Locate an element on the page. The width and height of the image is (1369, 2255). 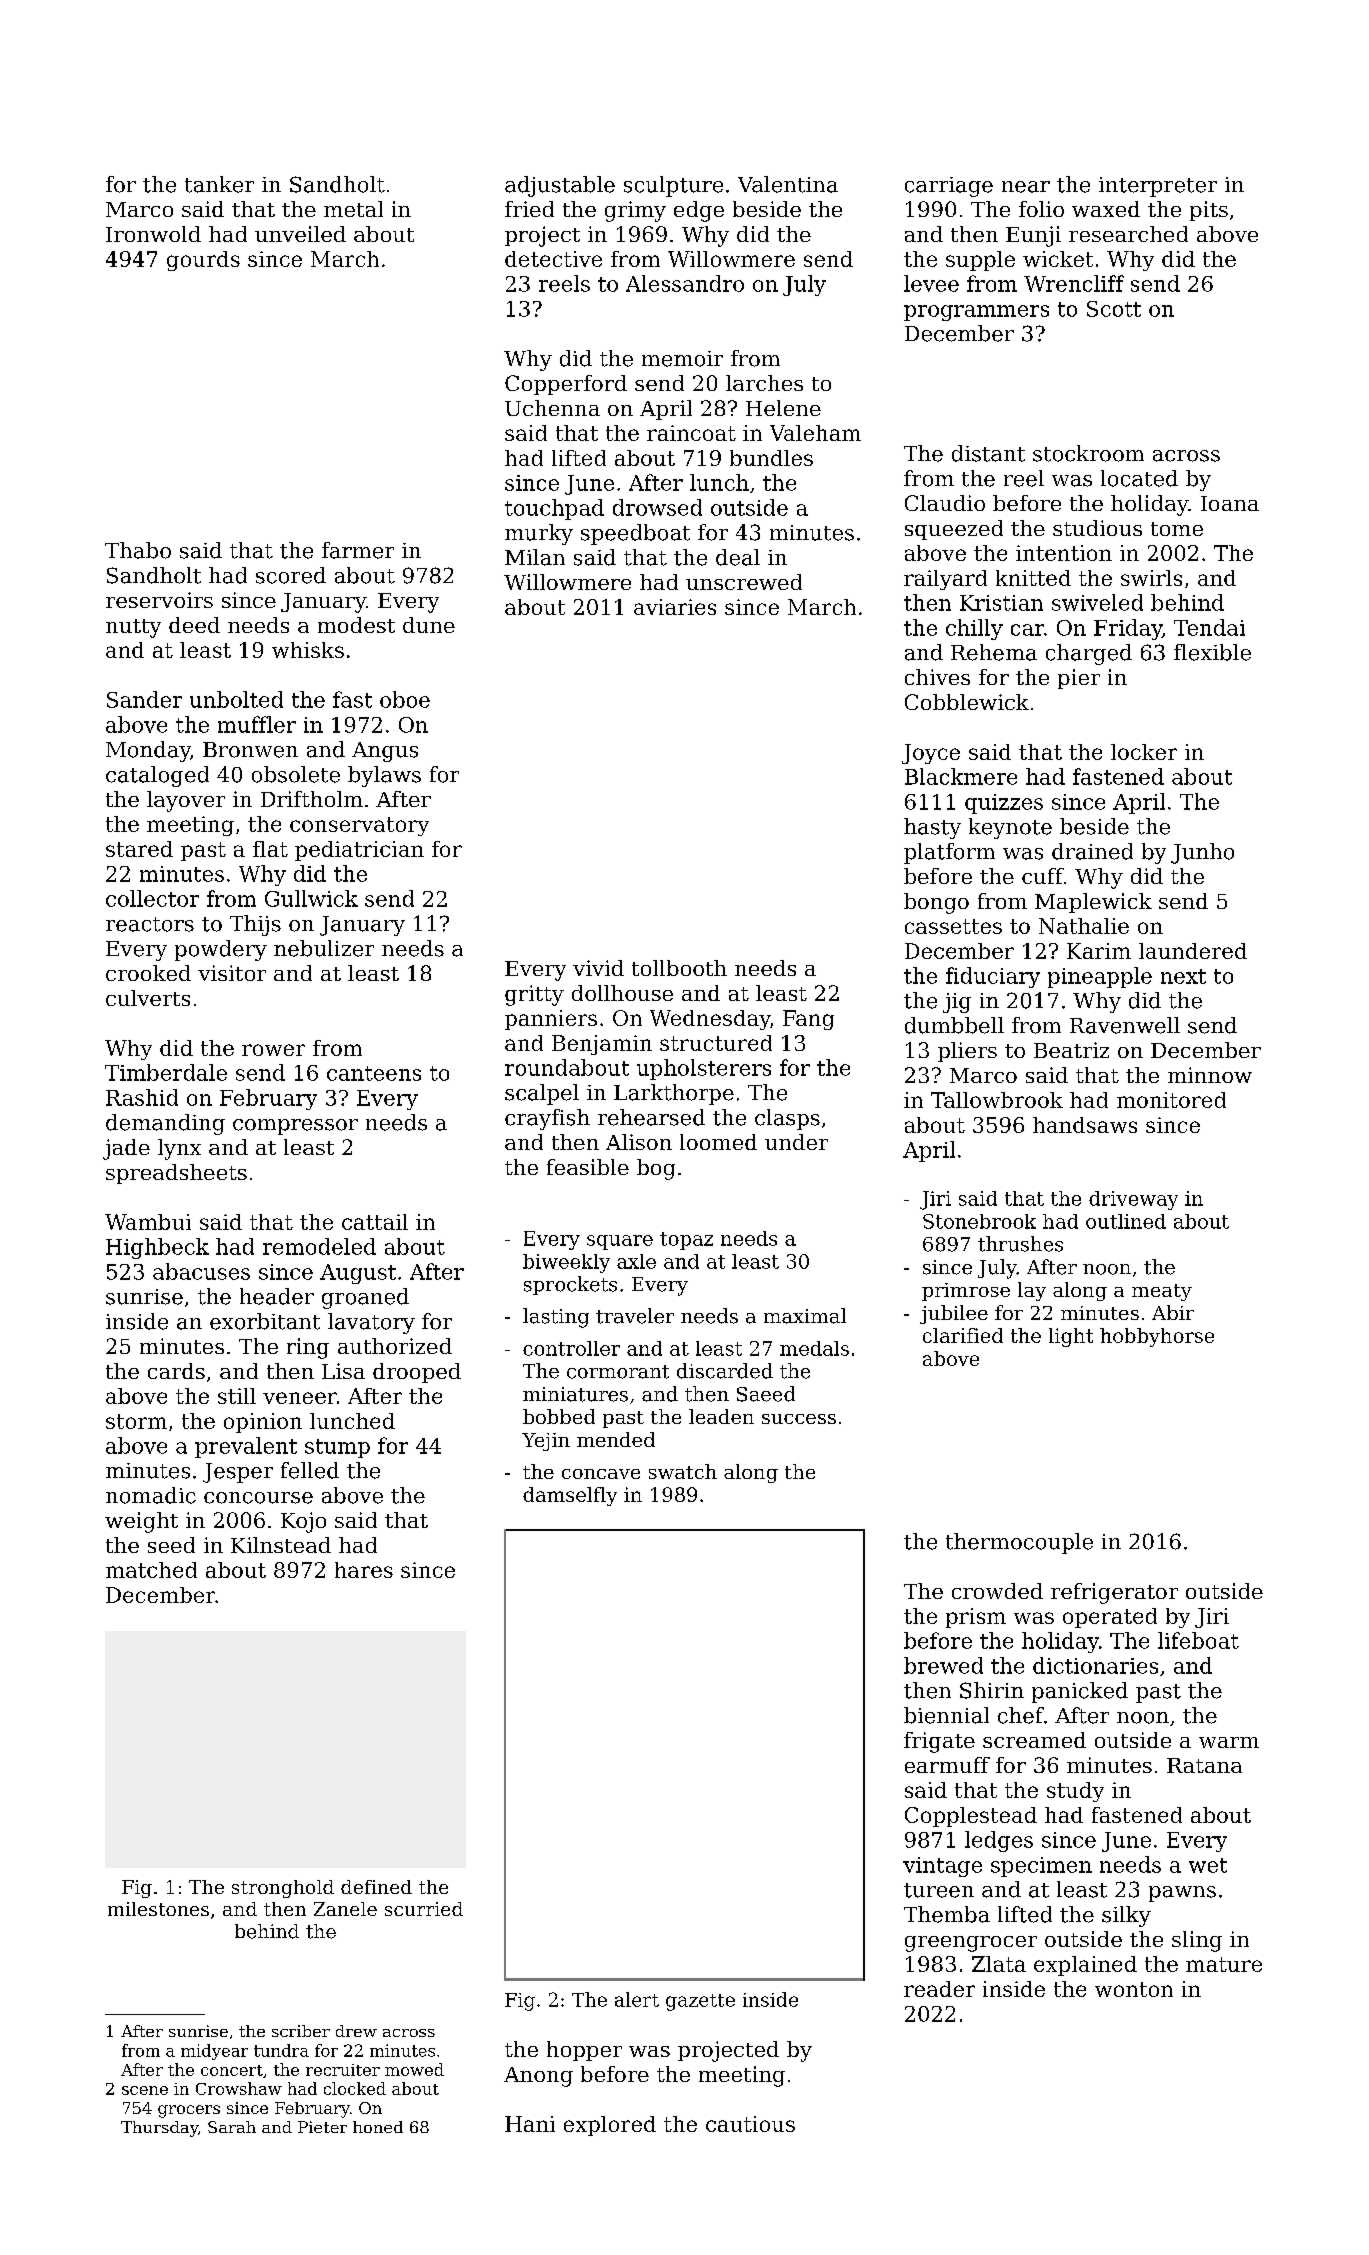
hasty is located at coordinates (932, 828).
